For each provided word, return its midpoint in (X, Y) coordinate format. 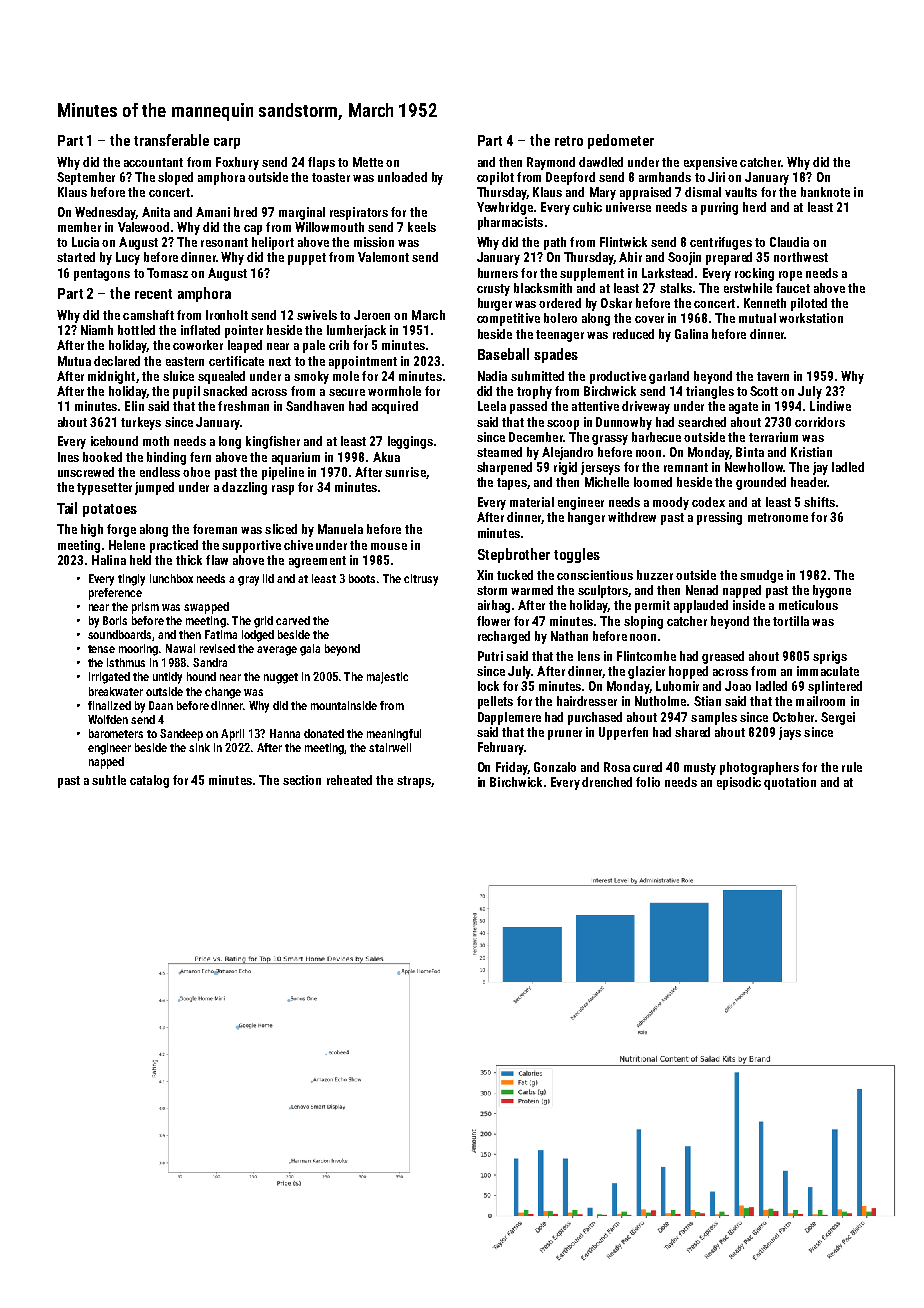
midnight (111, 377)
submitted (537, 376)
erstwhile (748, 288)
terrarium (773, 437)
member (79, 227)
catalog (149, 781)
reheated (349, 780)
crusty (493, 290)
